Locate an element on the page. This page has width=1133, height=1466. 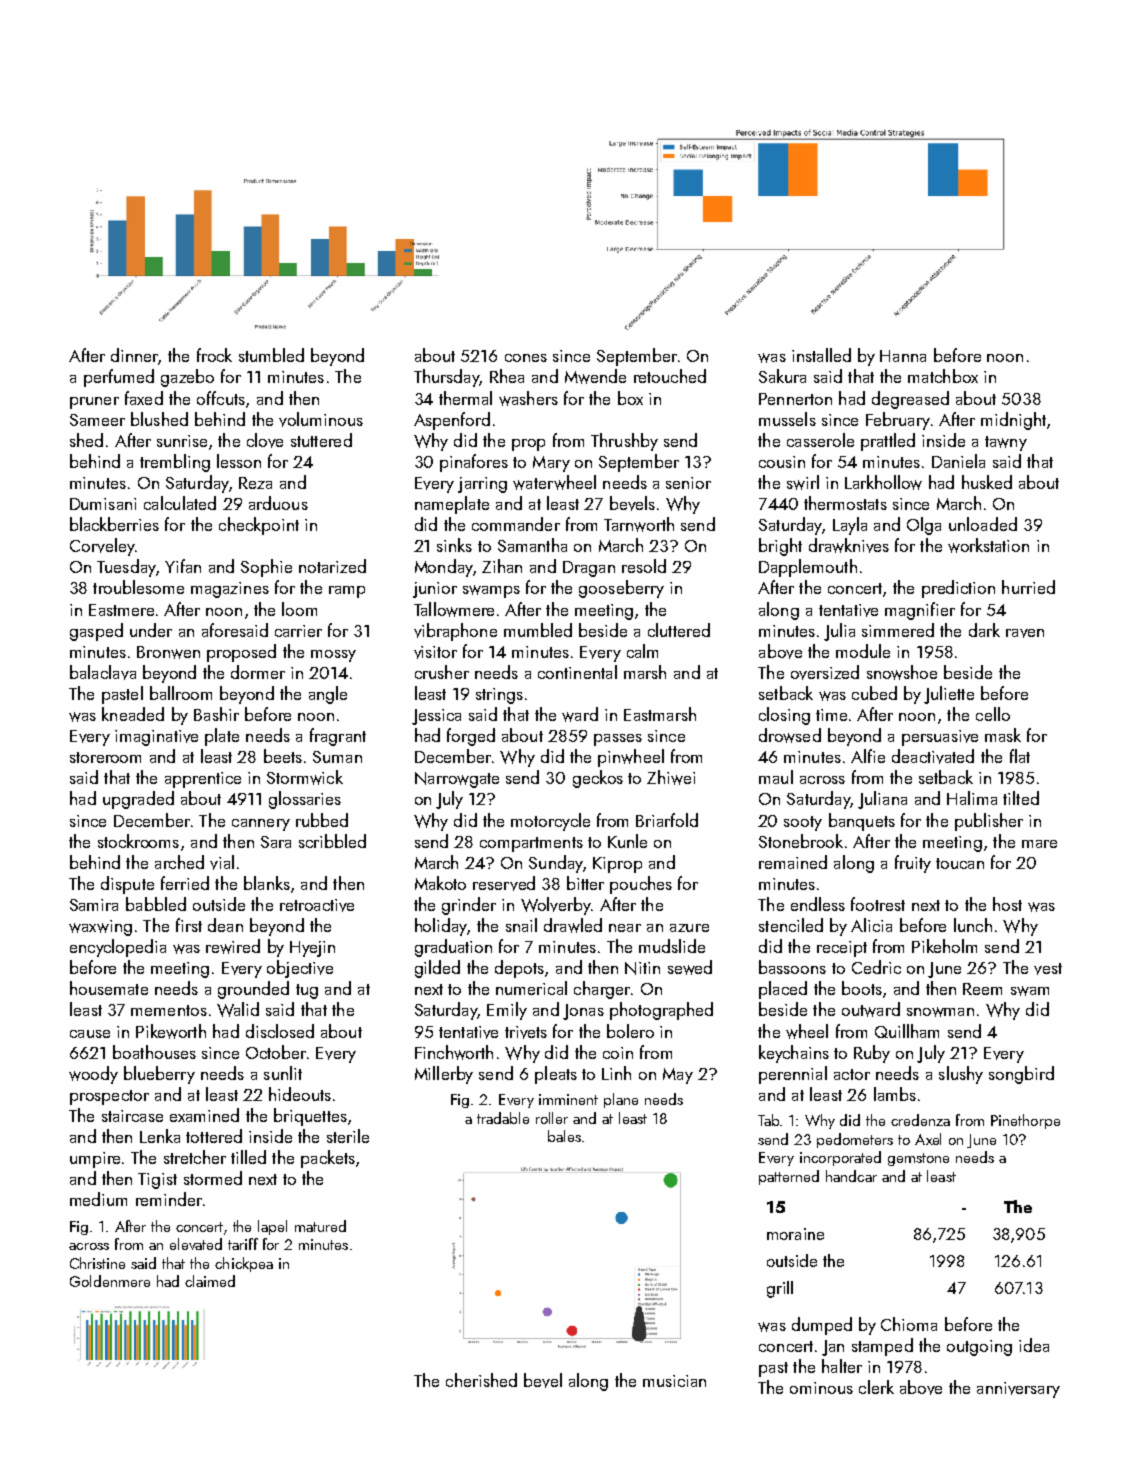
Bashir is located at coordinates (216, 714).
